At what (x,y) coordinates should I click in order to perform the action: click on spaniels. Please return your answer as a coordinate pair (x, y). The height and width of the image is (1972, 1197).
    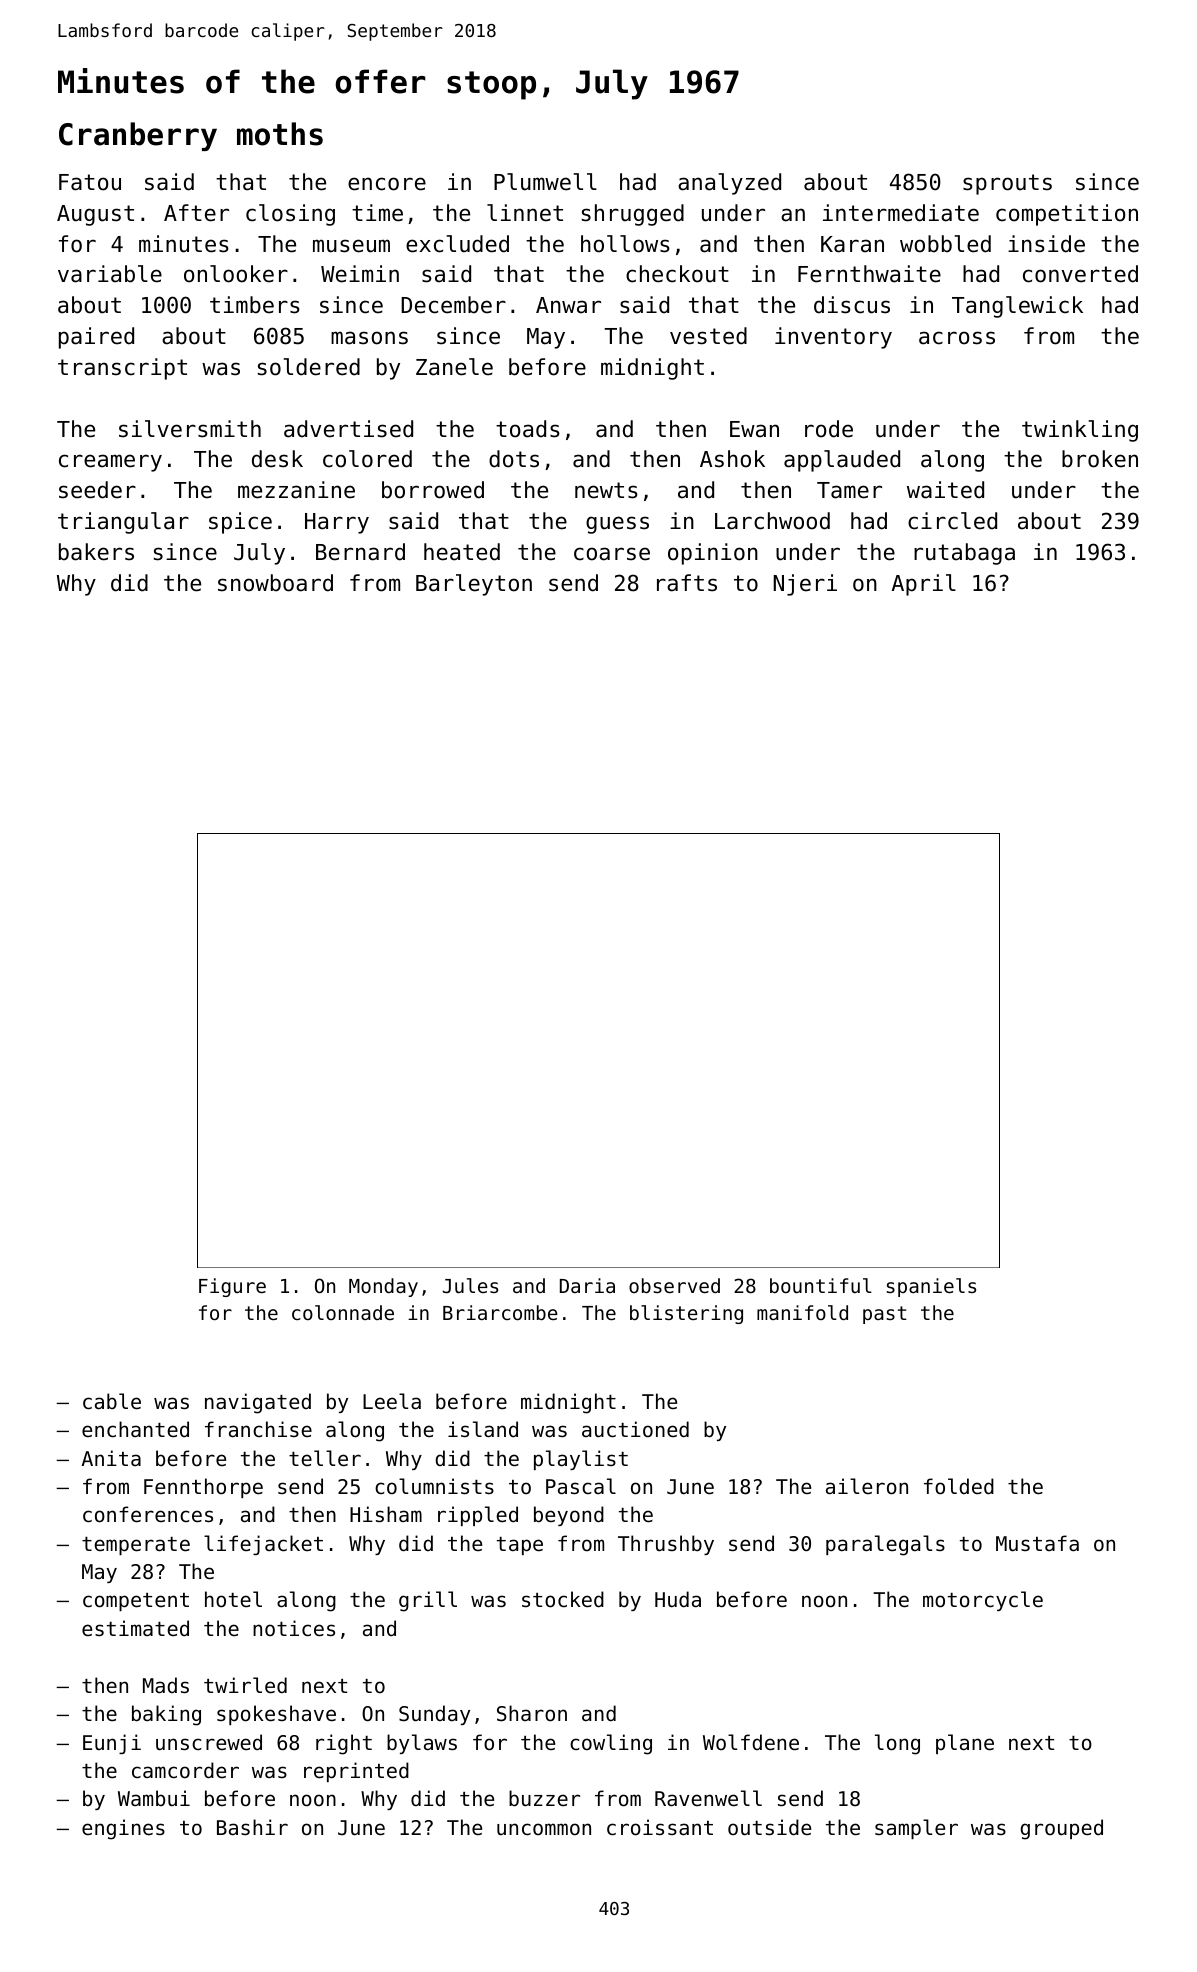
    Looking at the image, I should click on (931, 1287).
